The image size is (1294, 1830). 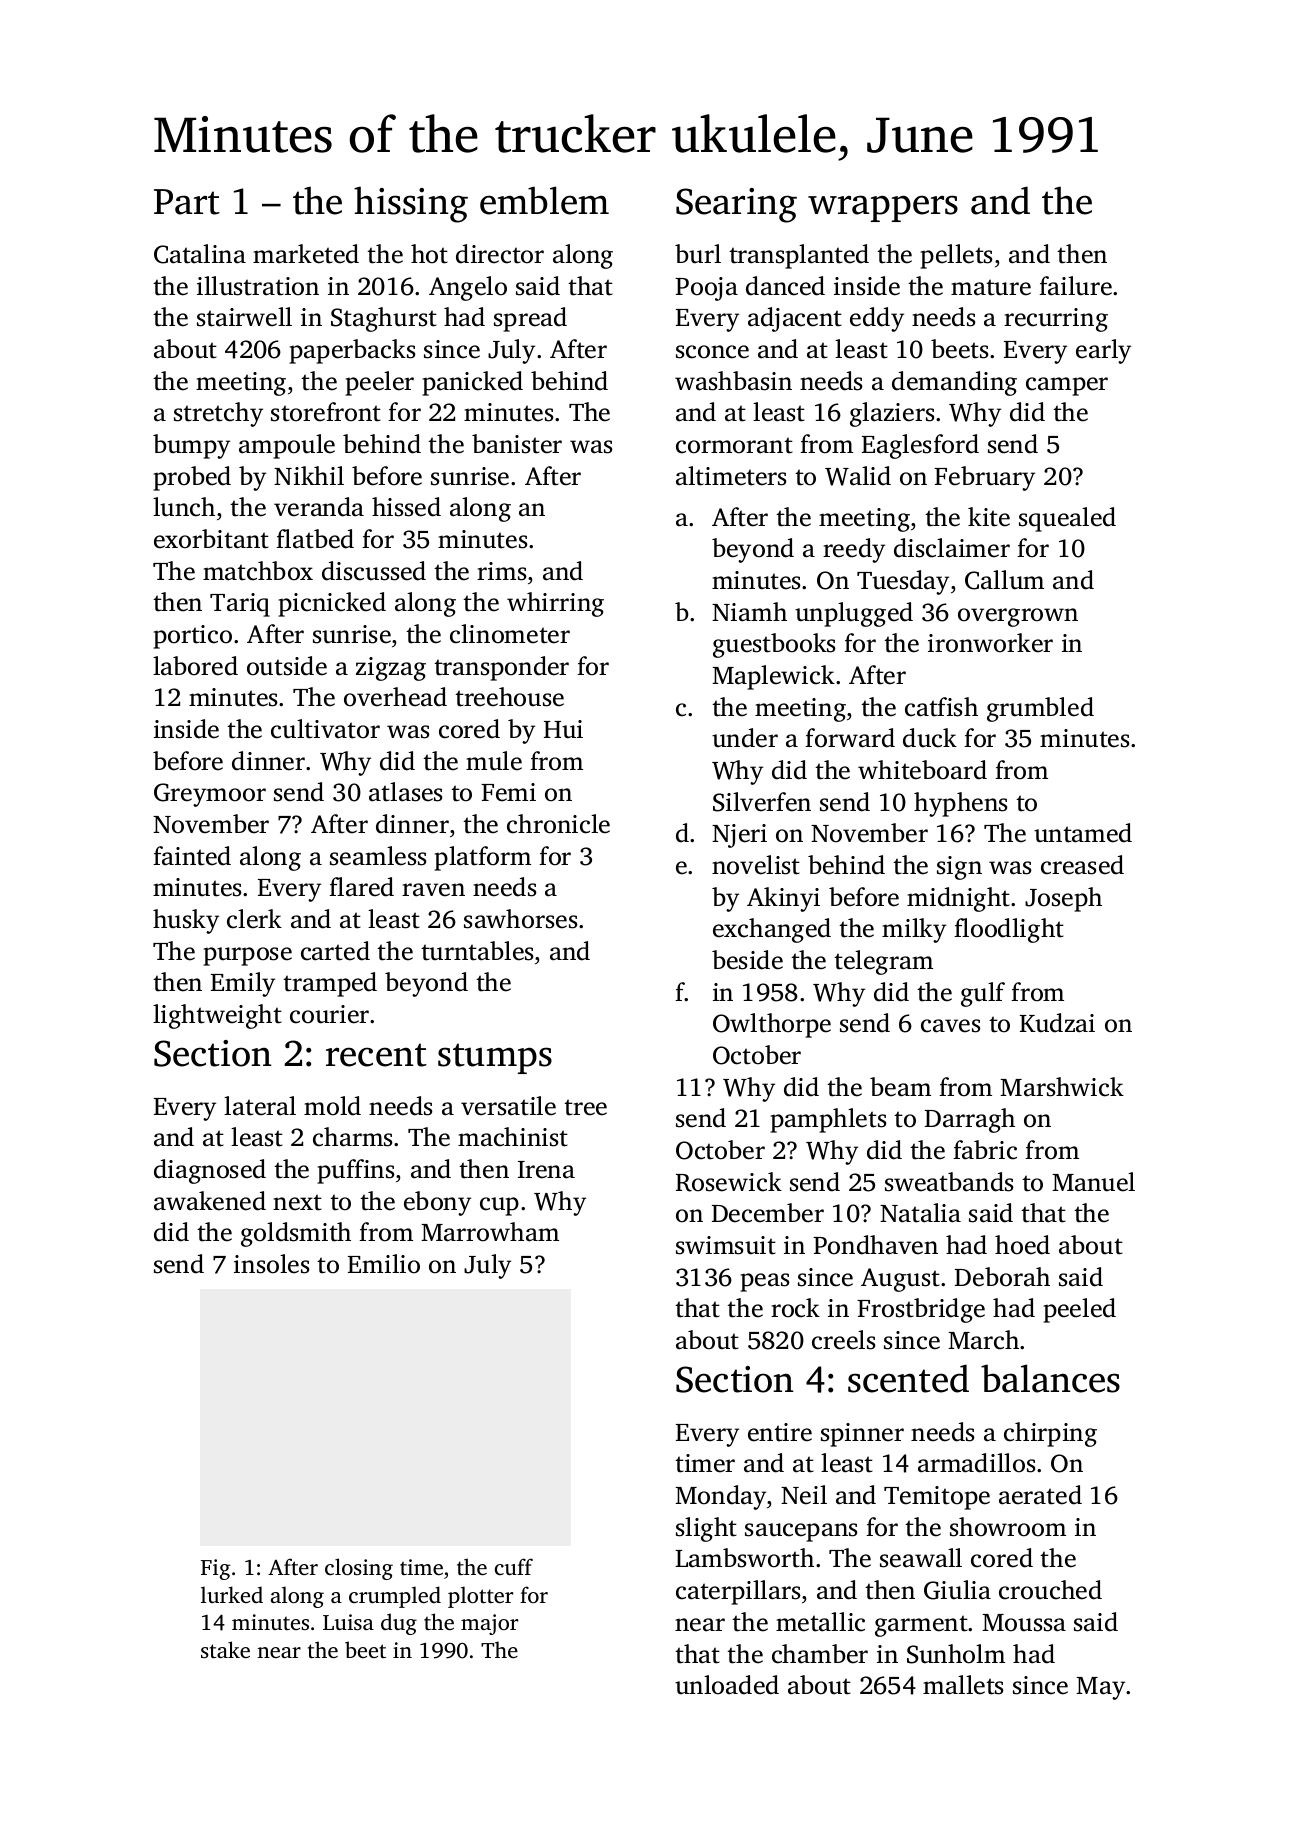 What do you see at coordinates (914, 930) in the page?
I see `milky` at bounding box center [914, 930].
